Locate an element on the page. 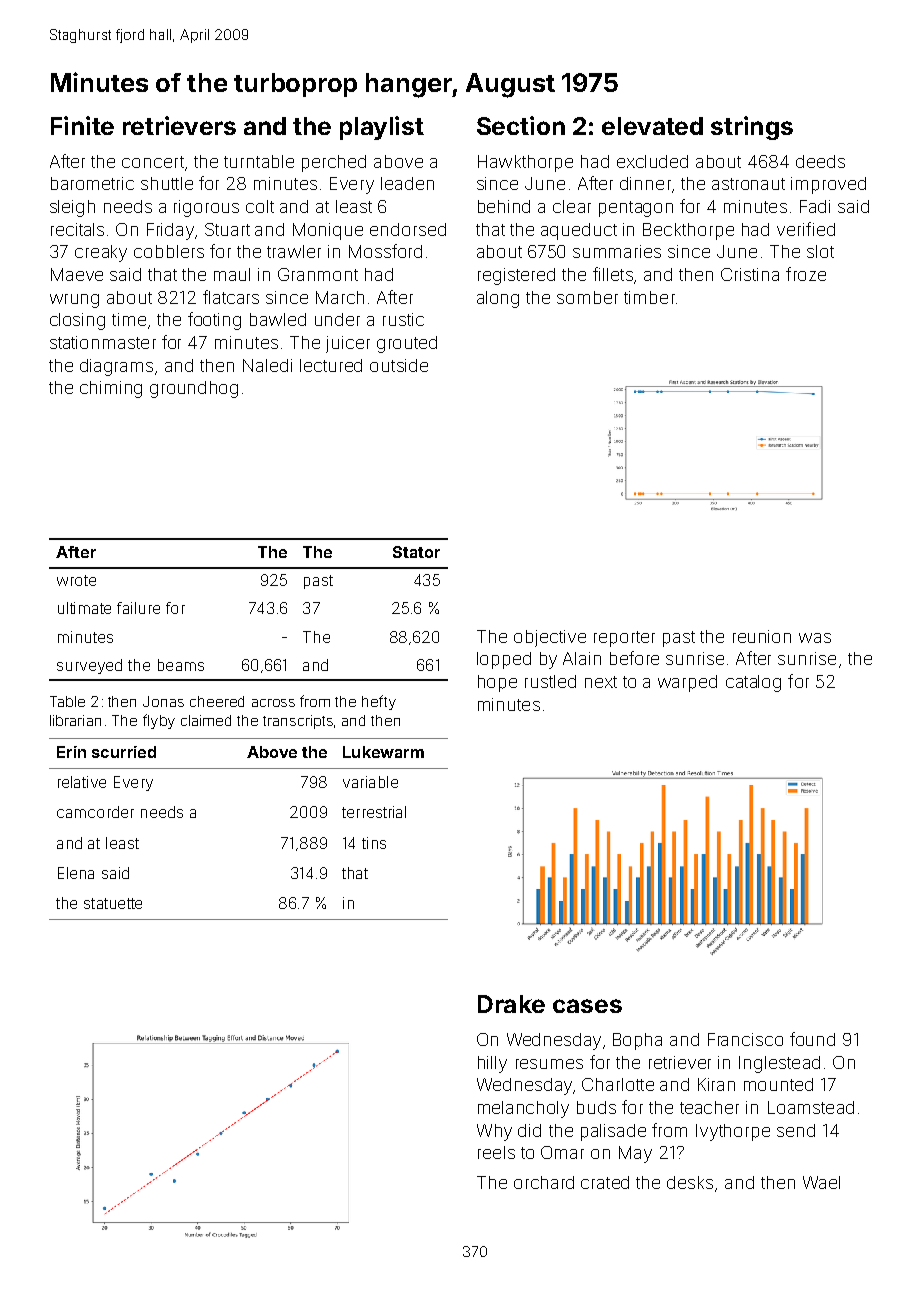 The image size is (924, 1308). footing is located at coordinates (214, 321).
